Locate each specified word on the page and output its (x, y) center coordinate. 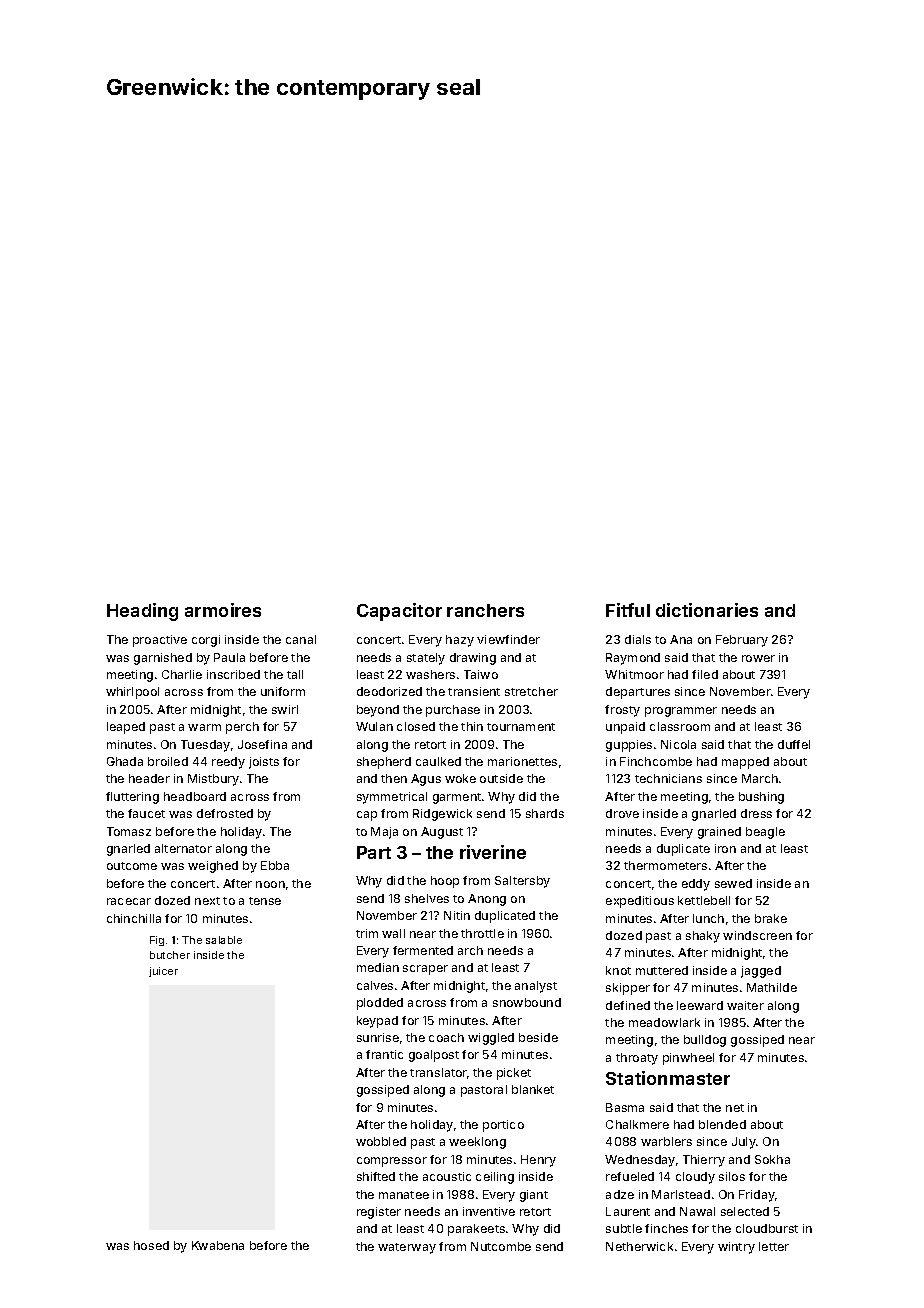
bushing (761, 798)
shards (545, 813)
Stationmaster (668, 1078)
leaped (126, 728)
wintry (736, 1248)
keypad (377, 1022)
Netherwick (639, 1246)
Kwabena (218, 1245)
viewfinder (508, 639)
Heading (142, 612)
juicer (163, 972)
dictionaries (707, 610)
